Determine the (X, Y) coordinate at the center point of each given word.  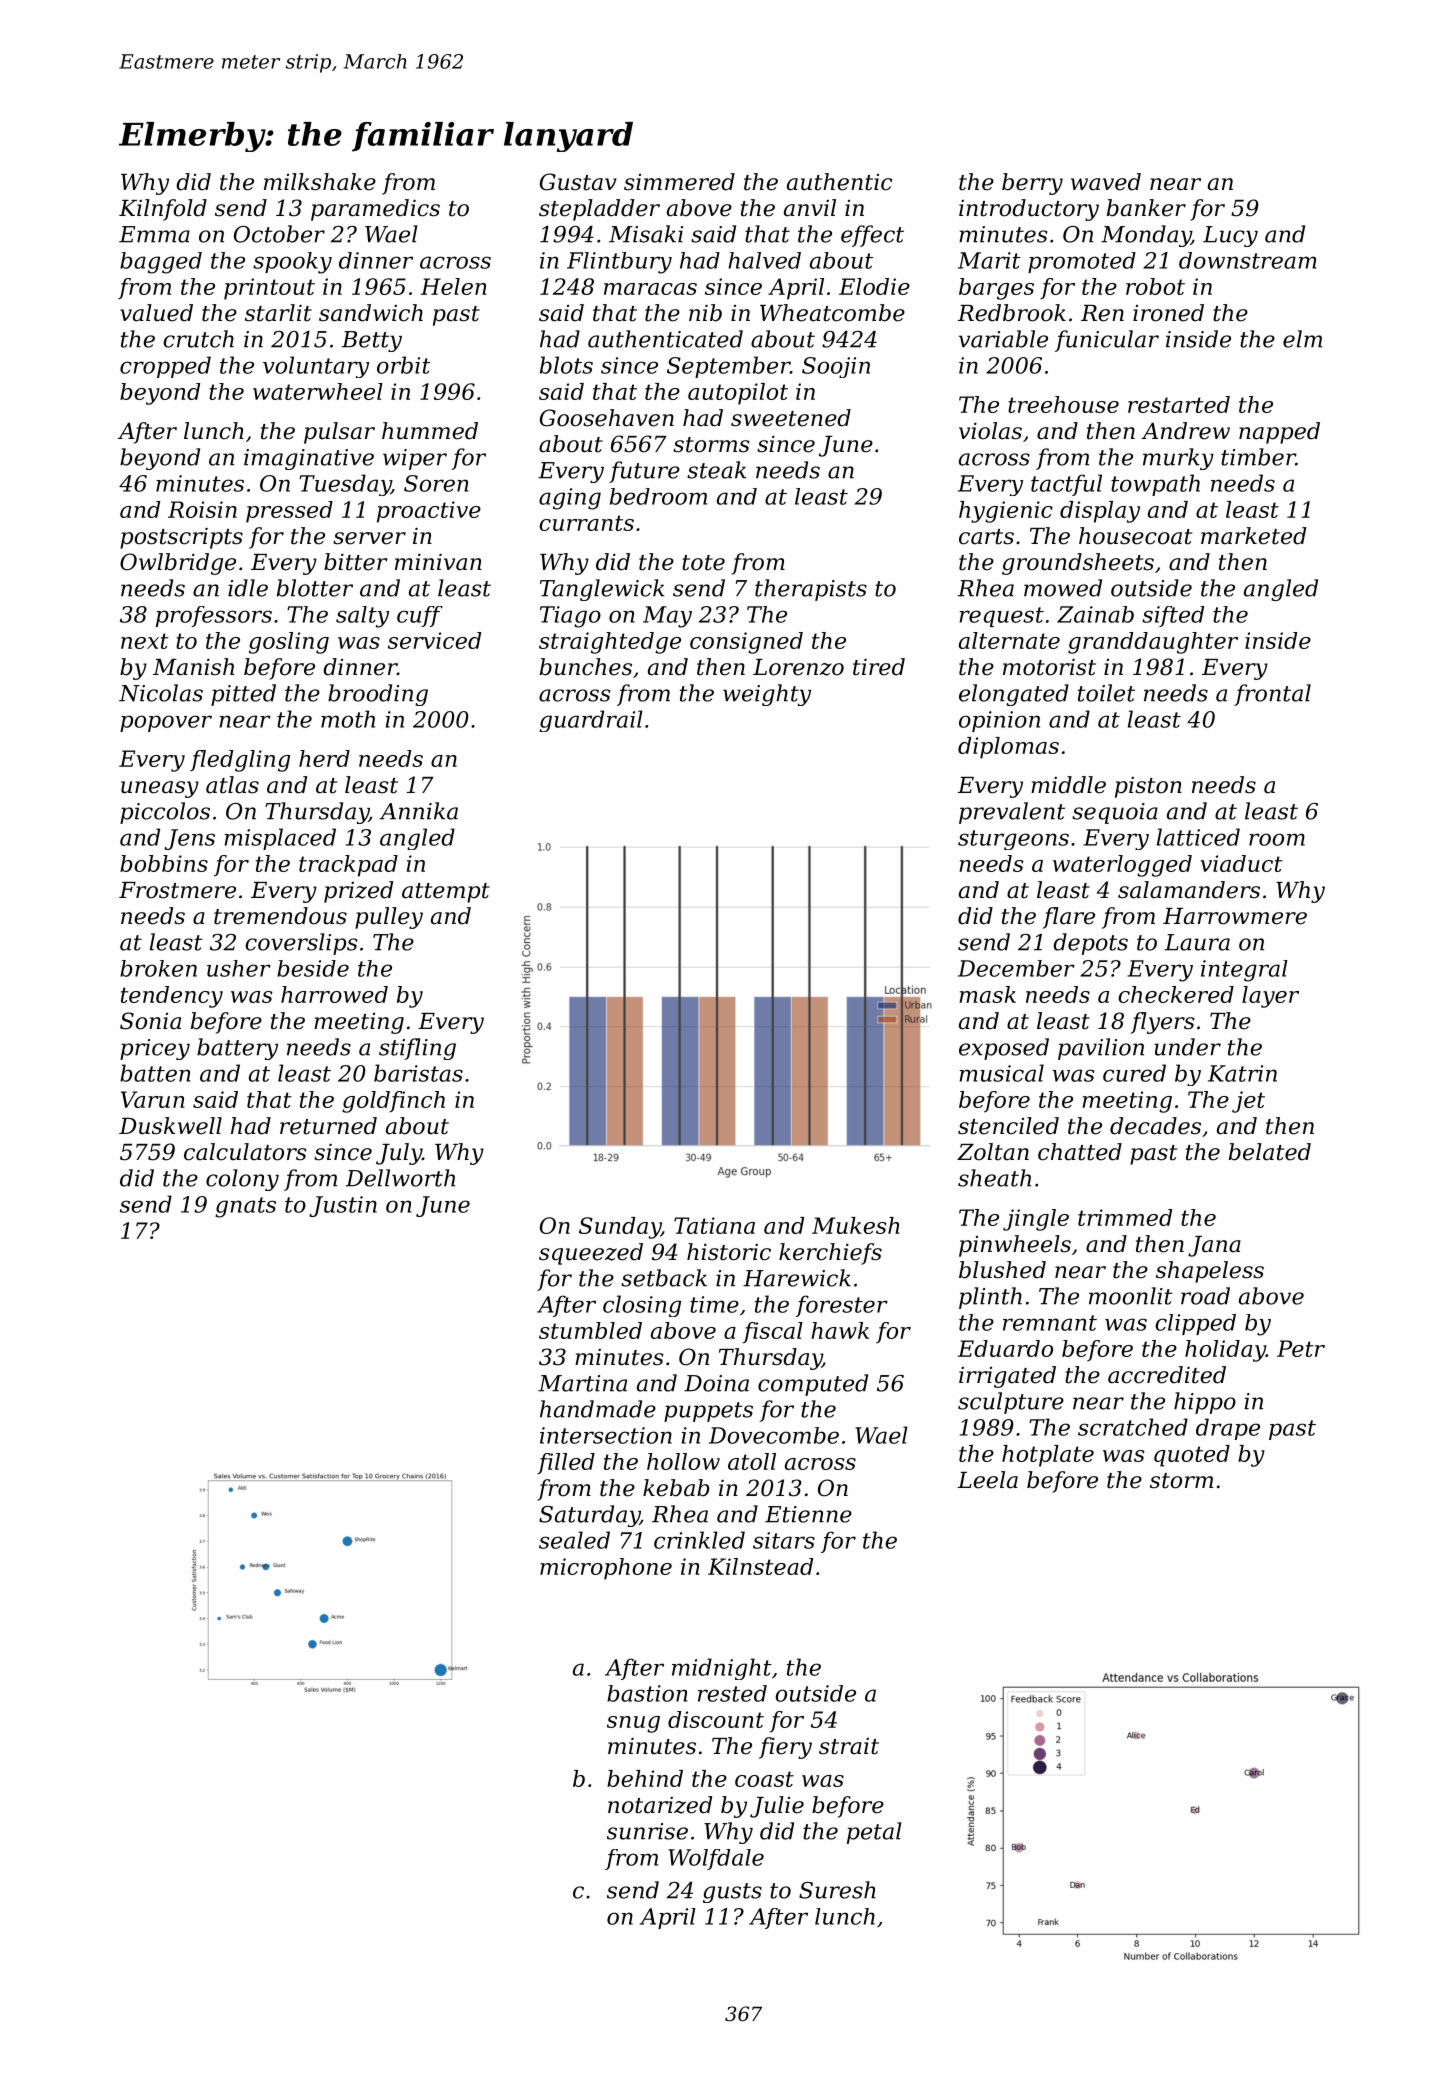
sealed (574, 1540)
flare (1069, 918)
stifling (417, 1049)
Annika (418, 811)
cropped (165, 367)
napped (1279, 433)
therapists (811, 590)
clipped (1195, 1324)
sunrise (647, 1831)
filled (566, 1463)
